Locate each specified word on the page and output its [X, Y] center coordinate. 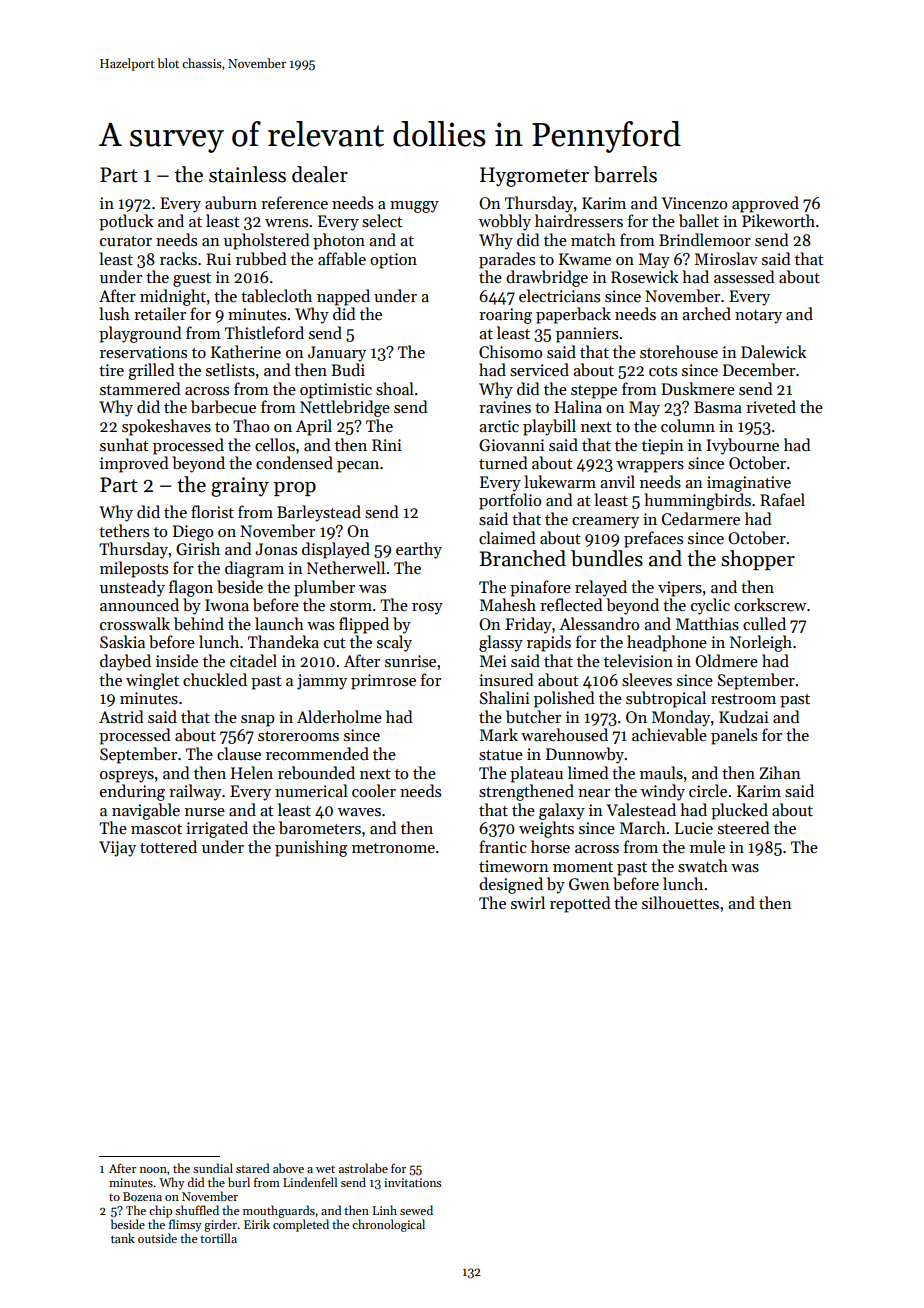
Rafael [782, 499]
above [288, 1168]
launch [279, 623]
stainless [247, 174]
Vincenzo [694, 203]
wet [325, 1169]
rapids [549, 643]
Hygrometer [534, 177]
